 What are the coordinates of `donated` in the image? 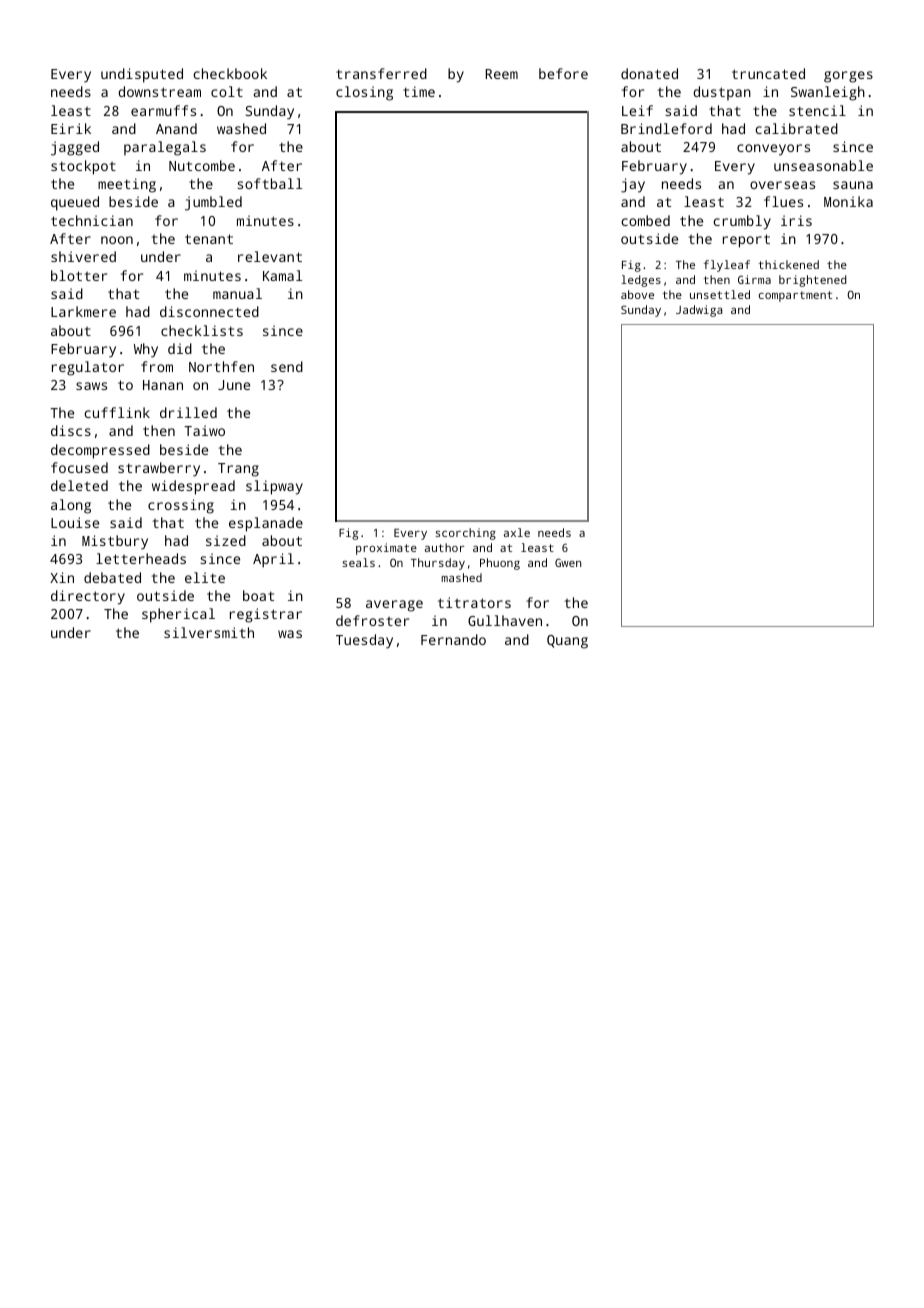 It's located at (649, 73).
